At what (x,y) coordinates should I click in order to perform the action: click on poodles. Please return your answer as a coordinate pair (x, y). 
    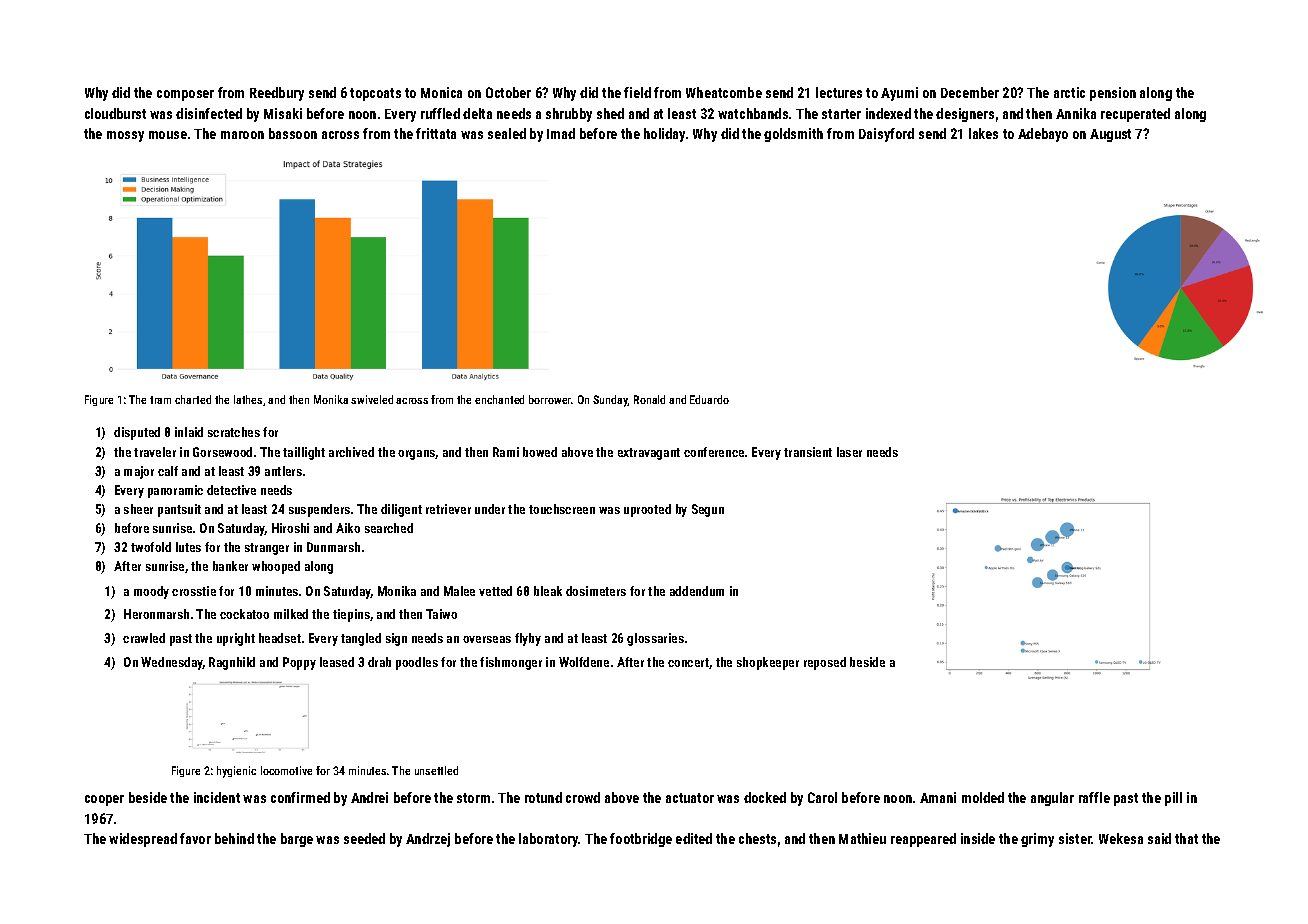
    Looking at the image, I should click on (417, 663).
